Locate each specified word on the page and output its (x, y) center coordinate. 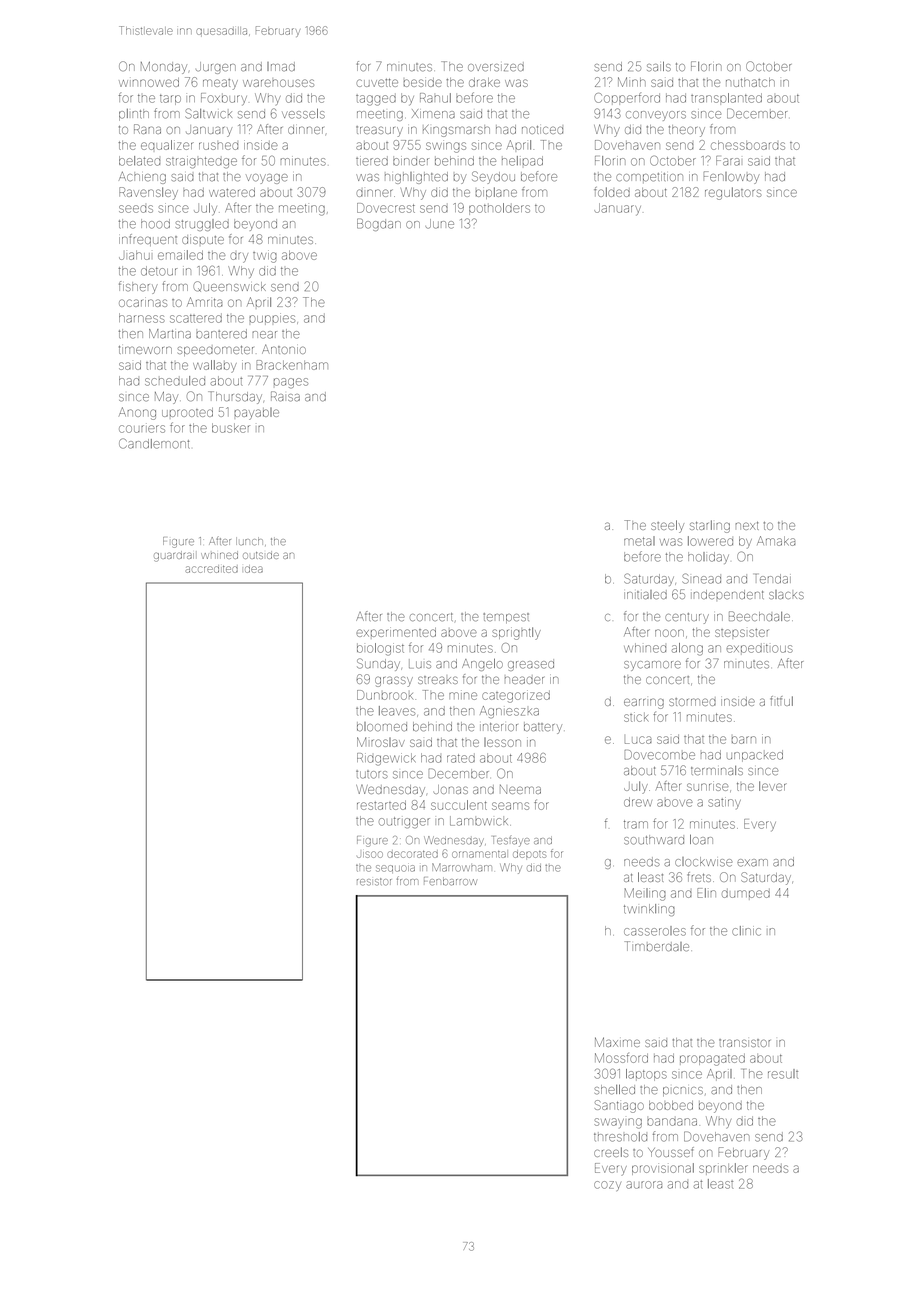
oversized (496, 66)
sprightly (516, 633)
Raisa (285, 396)
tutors (372, 774)
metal (639, 541)
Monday (164, 68)
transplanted (726, 98)
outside (261, 555)
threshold (620, 1137)
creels (611, 1152)
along (687, 649)
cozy (607, 1186)
